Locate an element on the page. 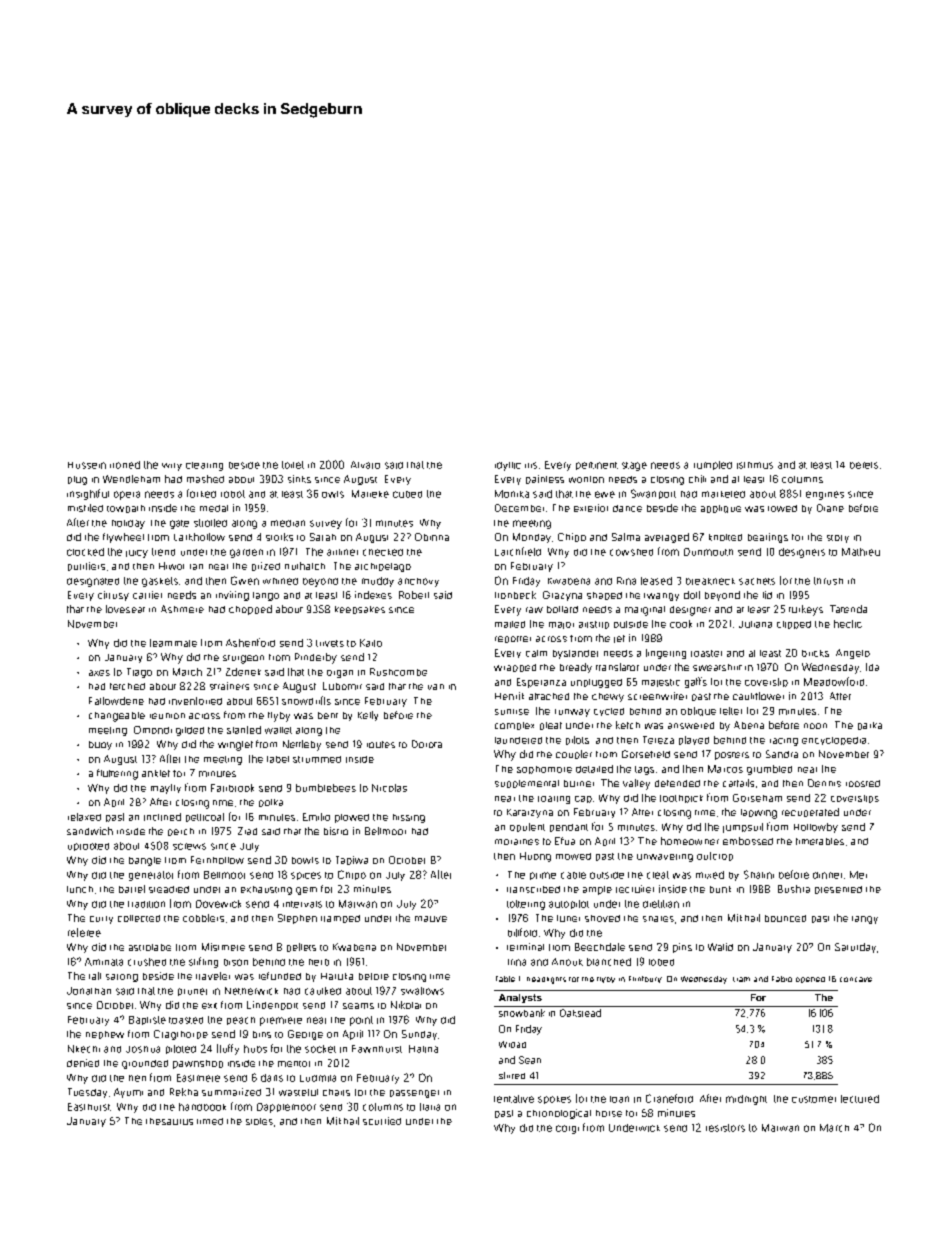  hissing is located at coordinates (409, 818).
